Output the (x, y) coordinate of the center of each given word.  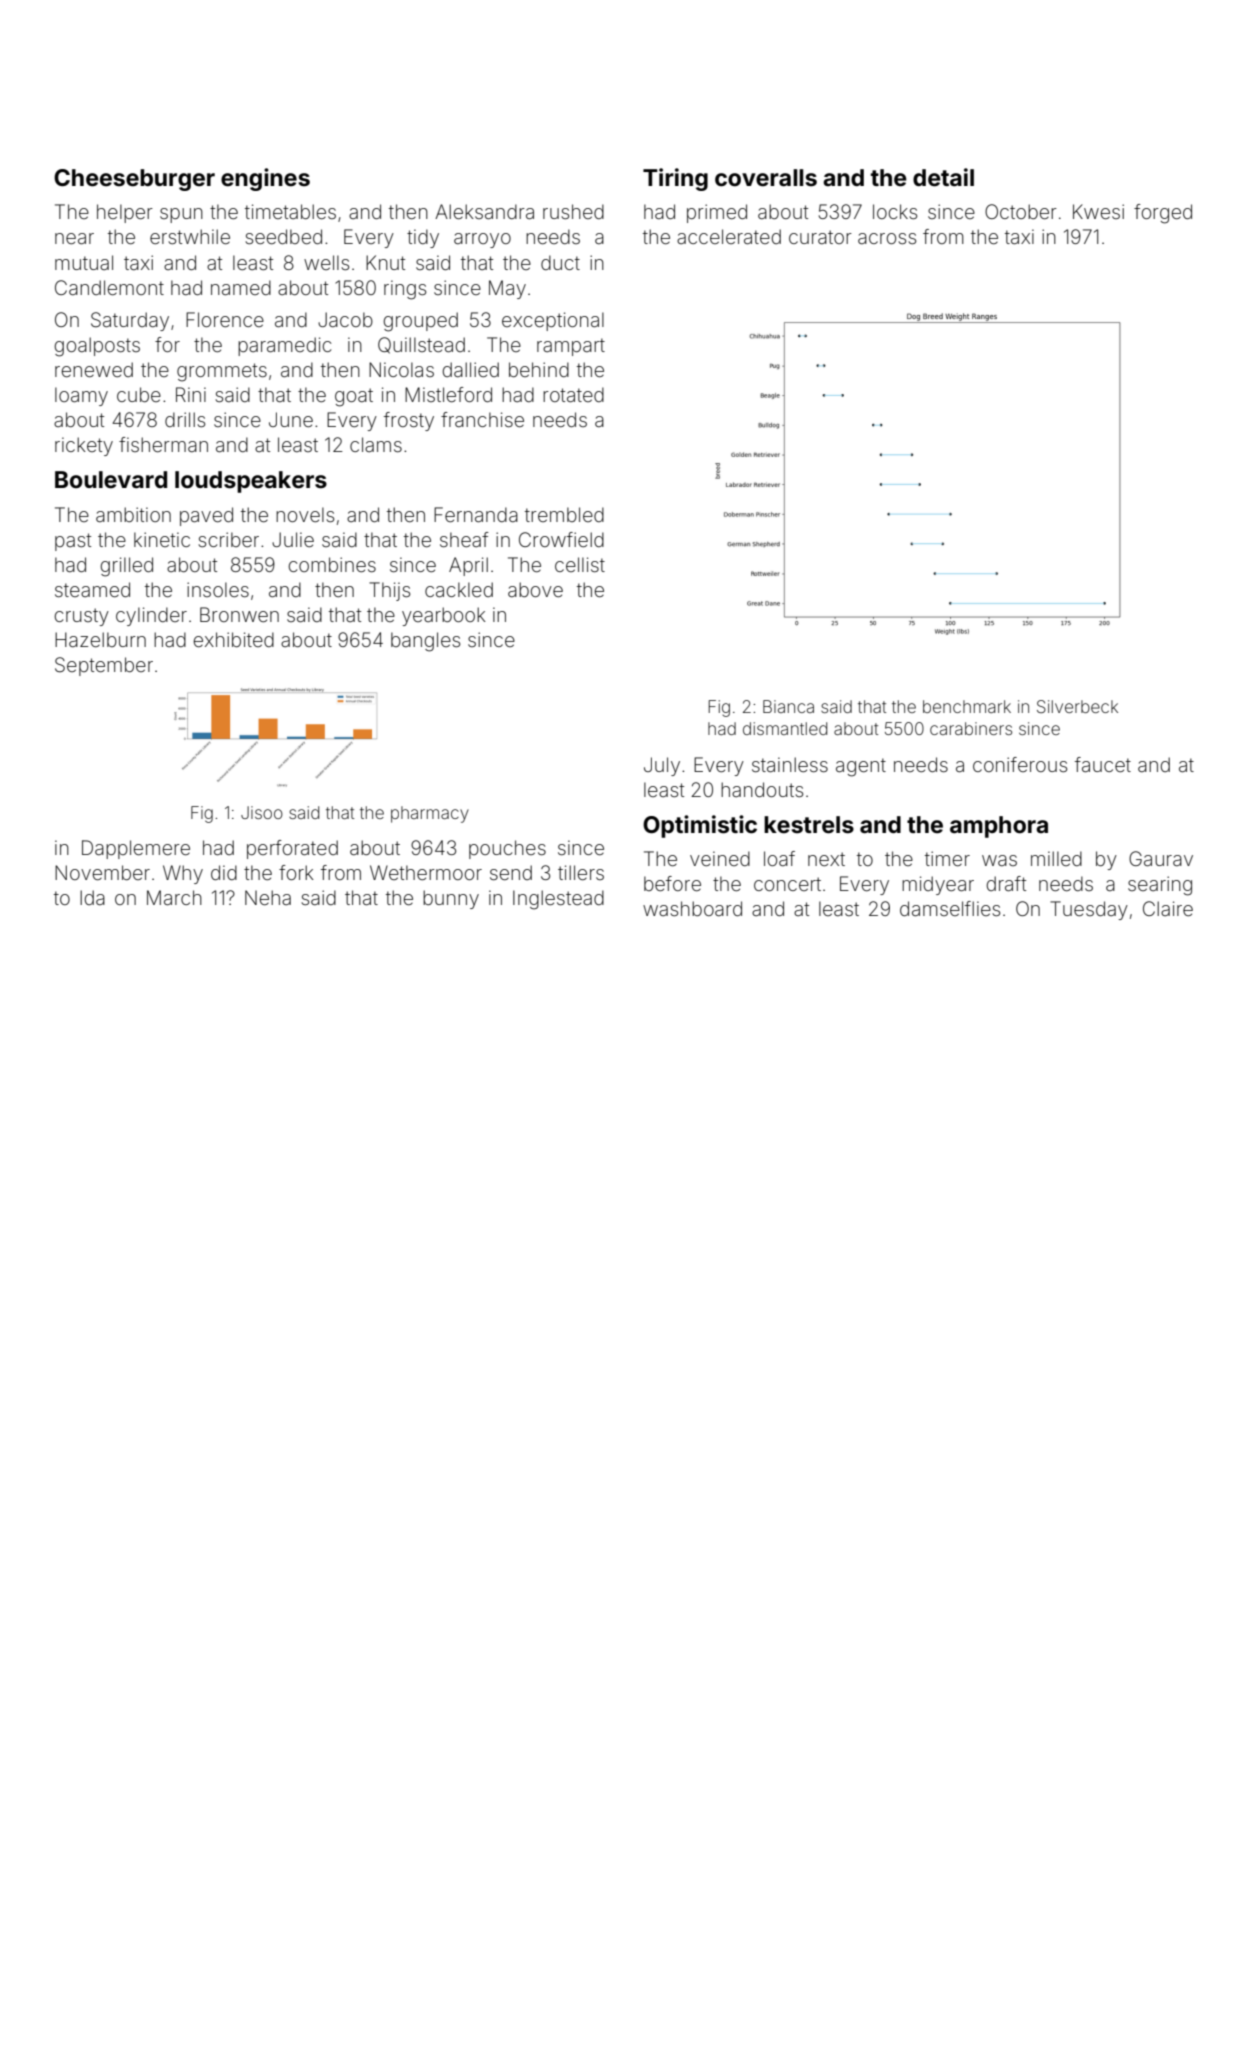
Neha (268, 897)
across (887, 238)
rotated (573, 394)
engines (265, 179)
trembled (564, 514)
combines (332, 564)
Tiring (675, 179)
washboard (692, 908)
